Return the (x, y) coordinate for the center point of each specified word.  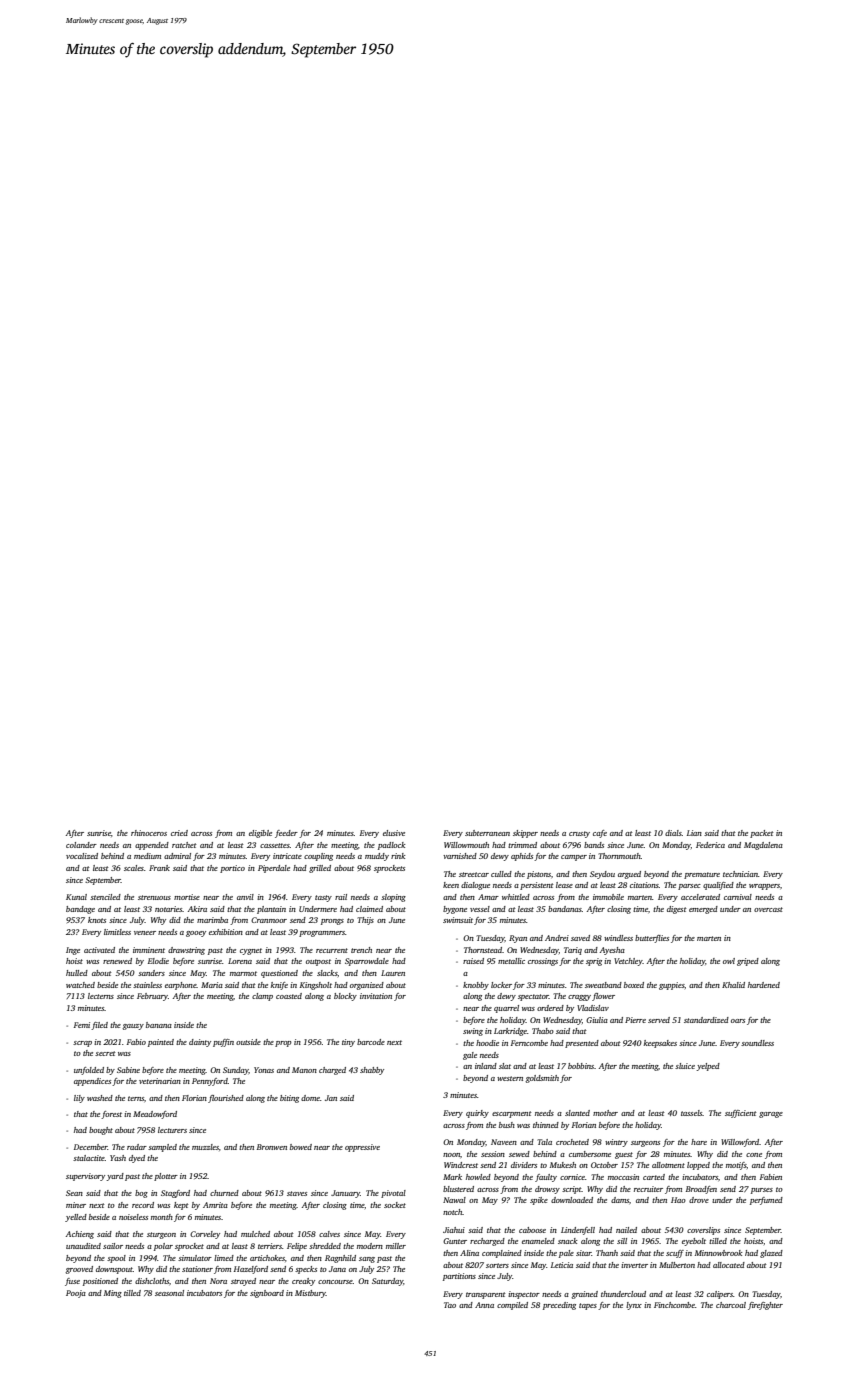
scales (134, 868)
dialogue (475, 886)
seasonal (169, 1293)
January (345, 1194)
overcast (768, 909)
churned (224, 1193)
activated (99, 950)
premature (702, 875)
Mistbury (310, 1294)
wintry (616, 1143)
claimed (369, 909)
